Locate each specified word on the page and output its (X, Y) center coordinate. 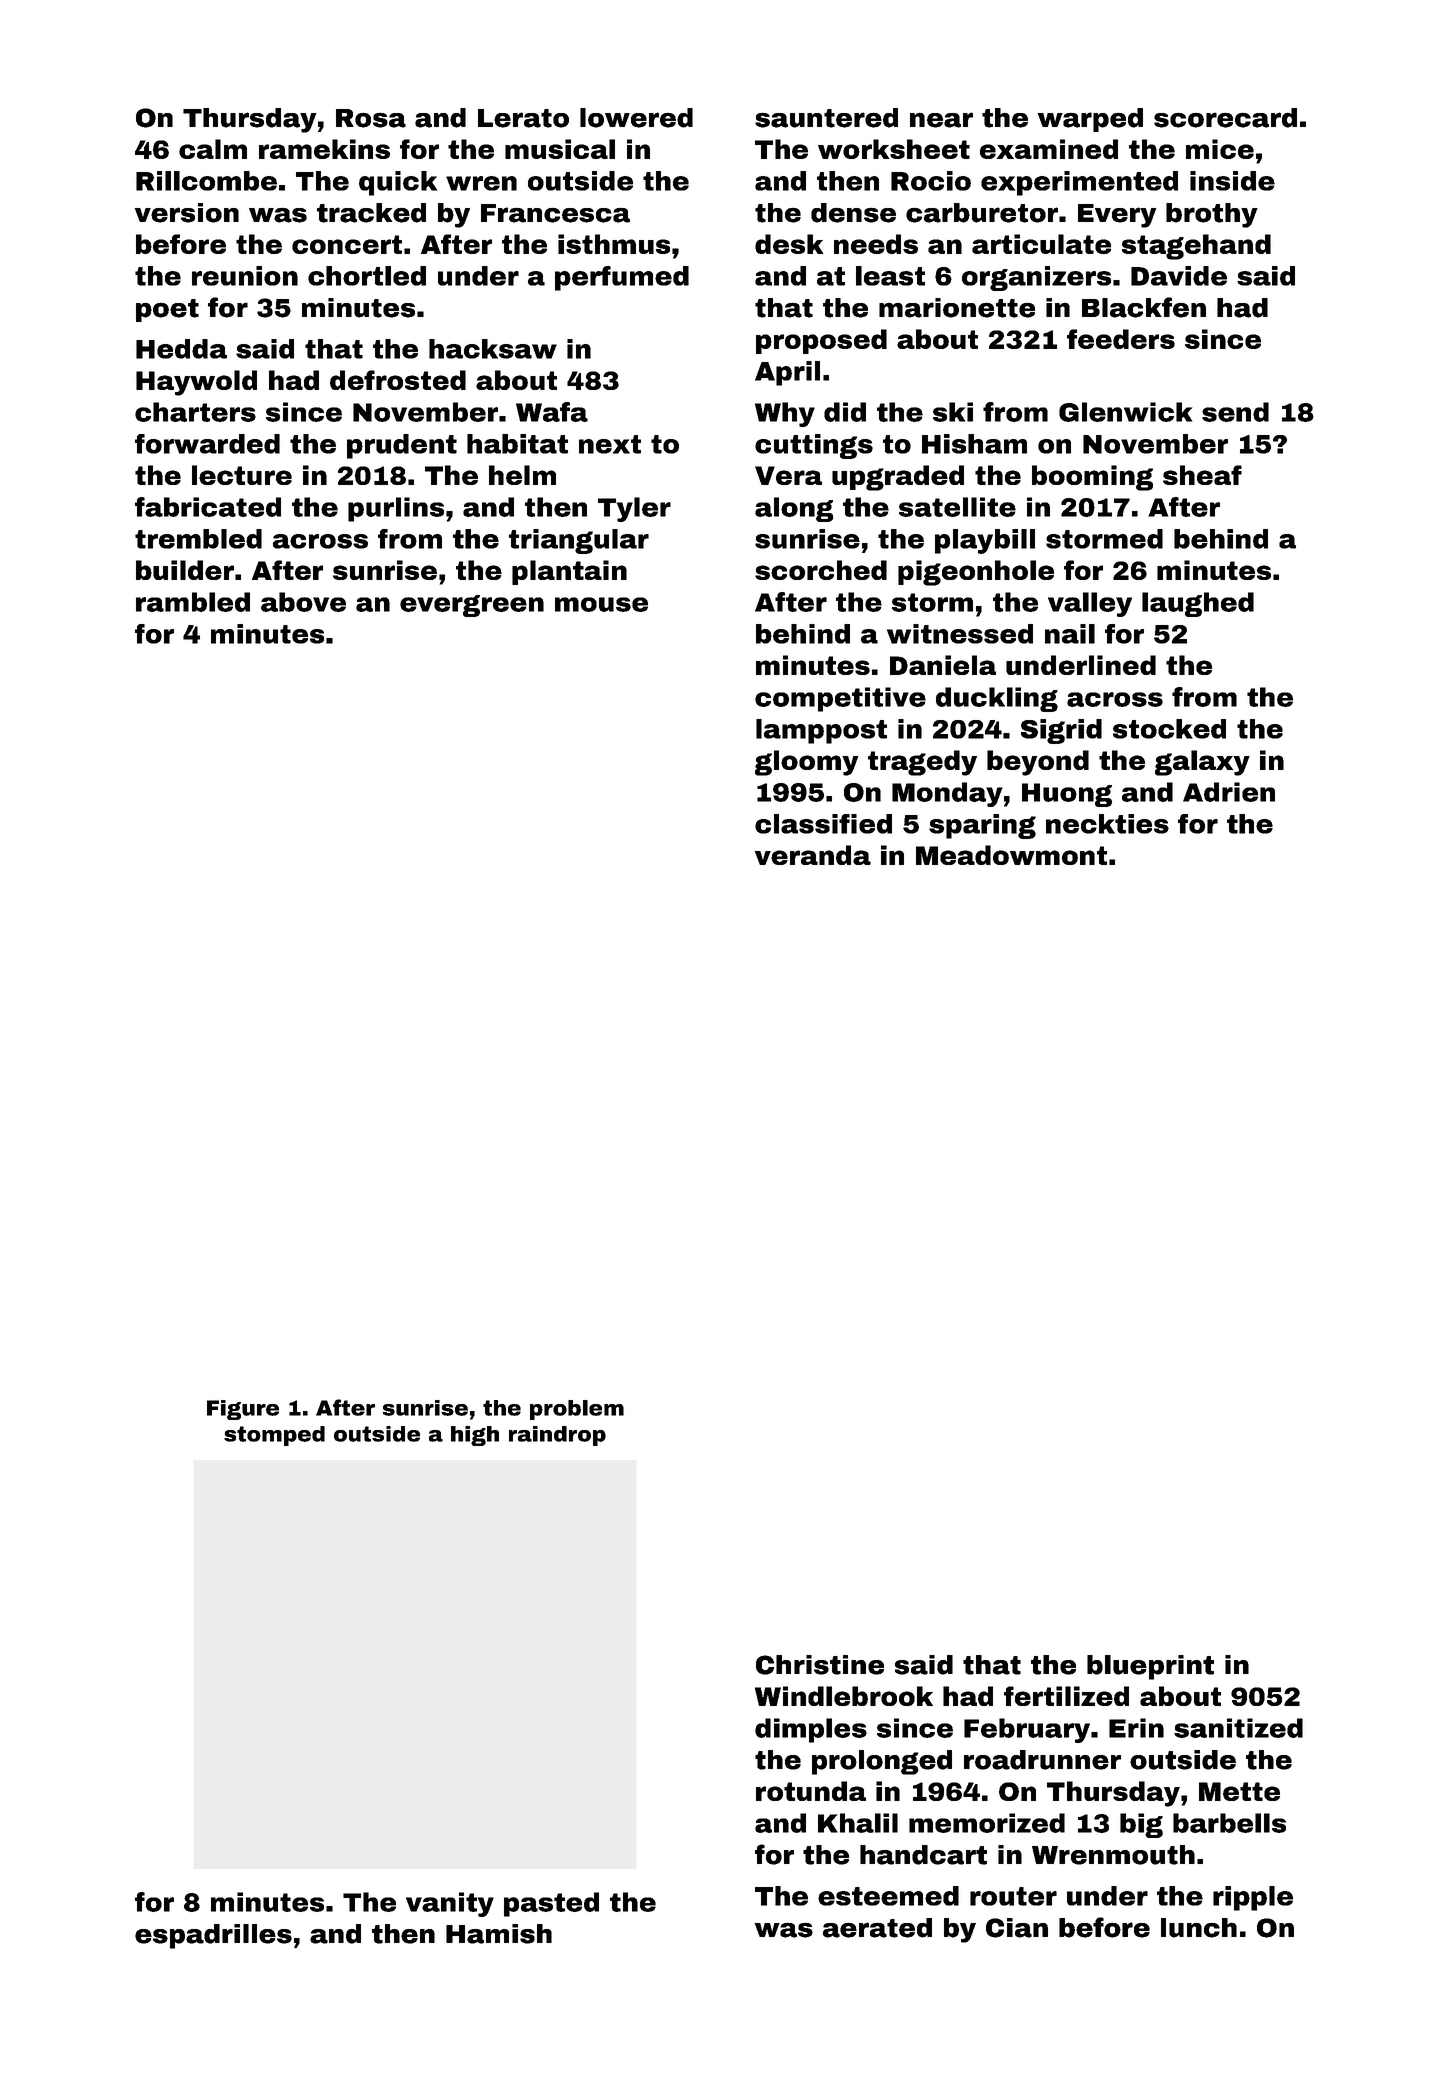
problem (577, 1410)
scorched (821, 570)
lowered (636, 118)
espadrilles (213, 1936)
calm (213, 149)
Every (1117, 216)
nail (1070, 634)
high (475, 1436)
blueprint (1150, 1667)
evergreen (472, 606)
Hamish (499, 1934)
